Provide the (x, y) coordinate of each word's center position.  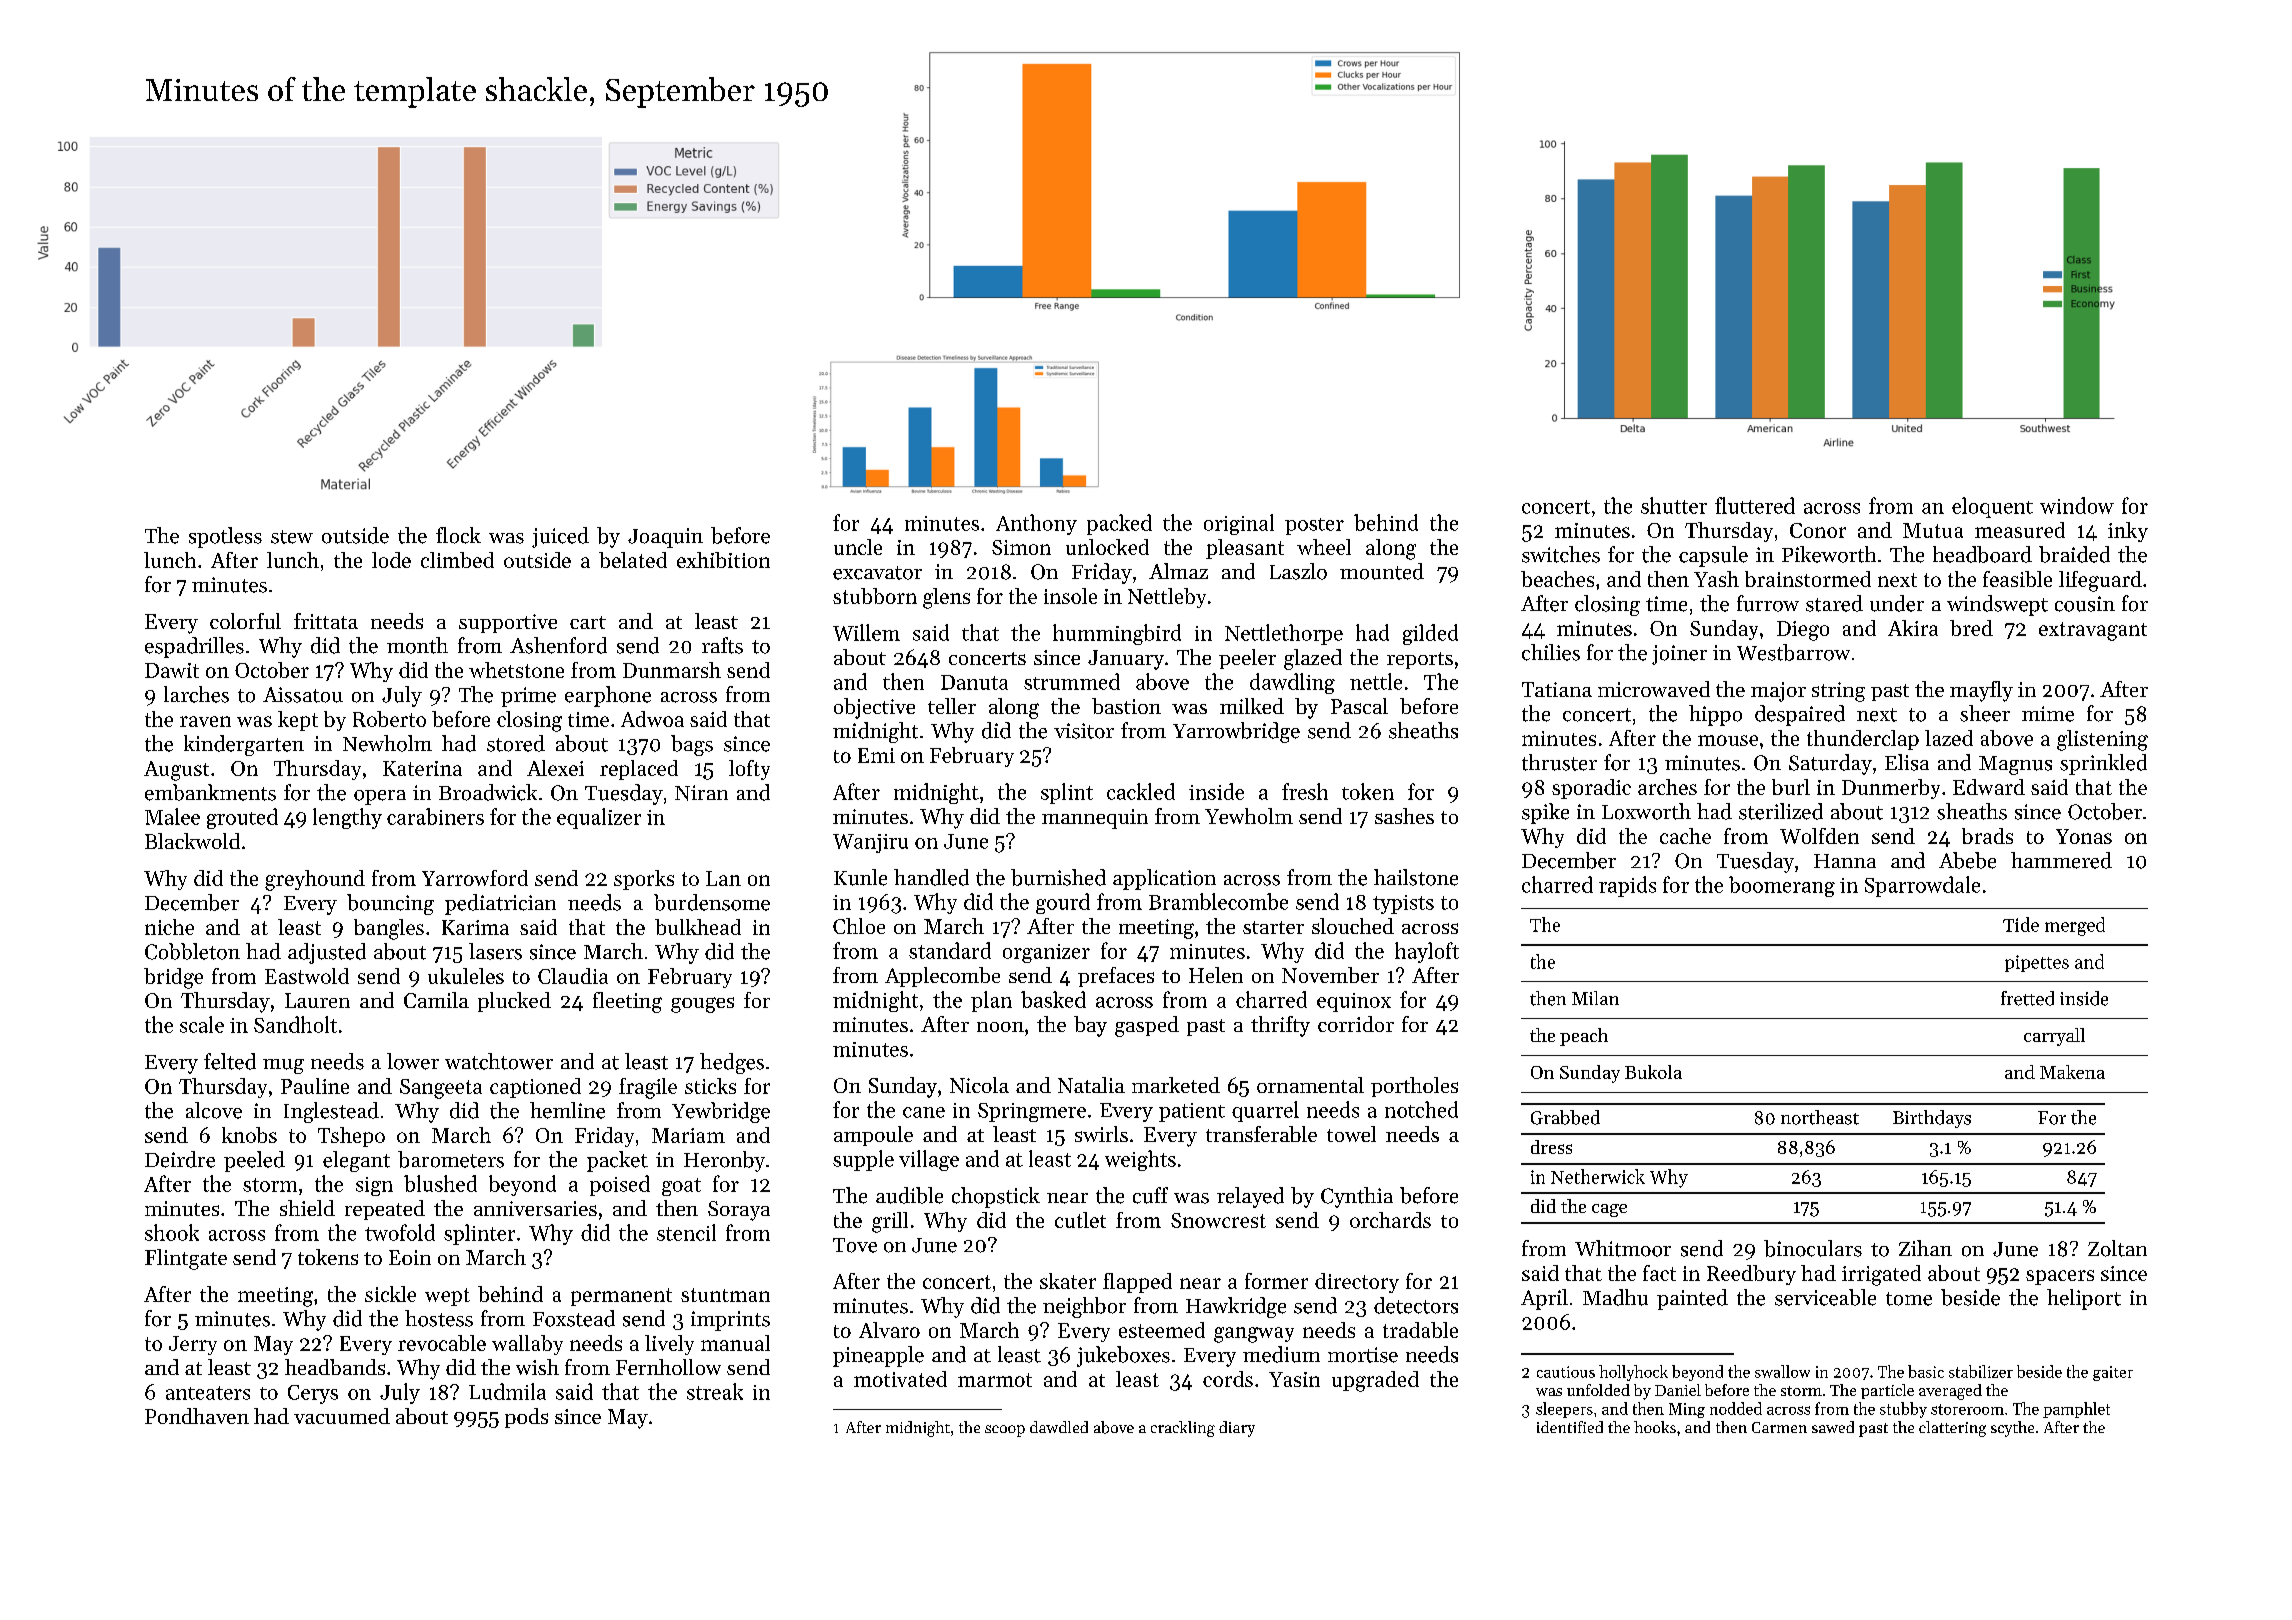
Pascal (1359, 706)
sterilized (1781, 811)
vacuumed (342, 1416)
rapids (1627, 886)
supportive (508, 623)
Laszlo (1298, 571)
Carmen (1779, 1427)
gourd (1063, 903)
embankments (210, 792)
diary (1237, 1429)
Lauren (317, 1000)
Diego (1803, 631)
